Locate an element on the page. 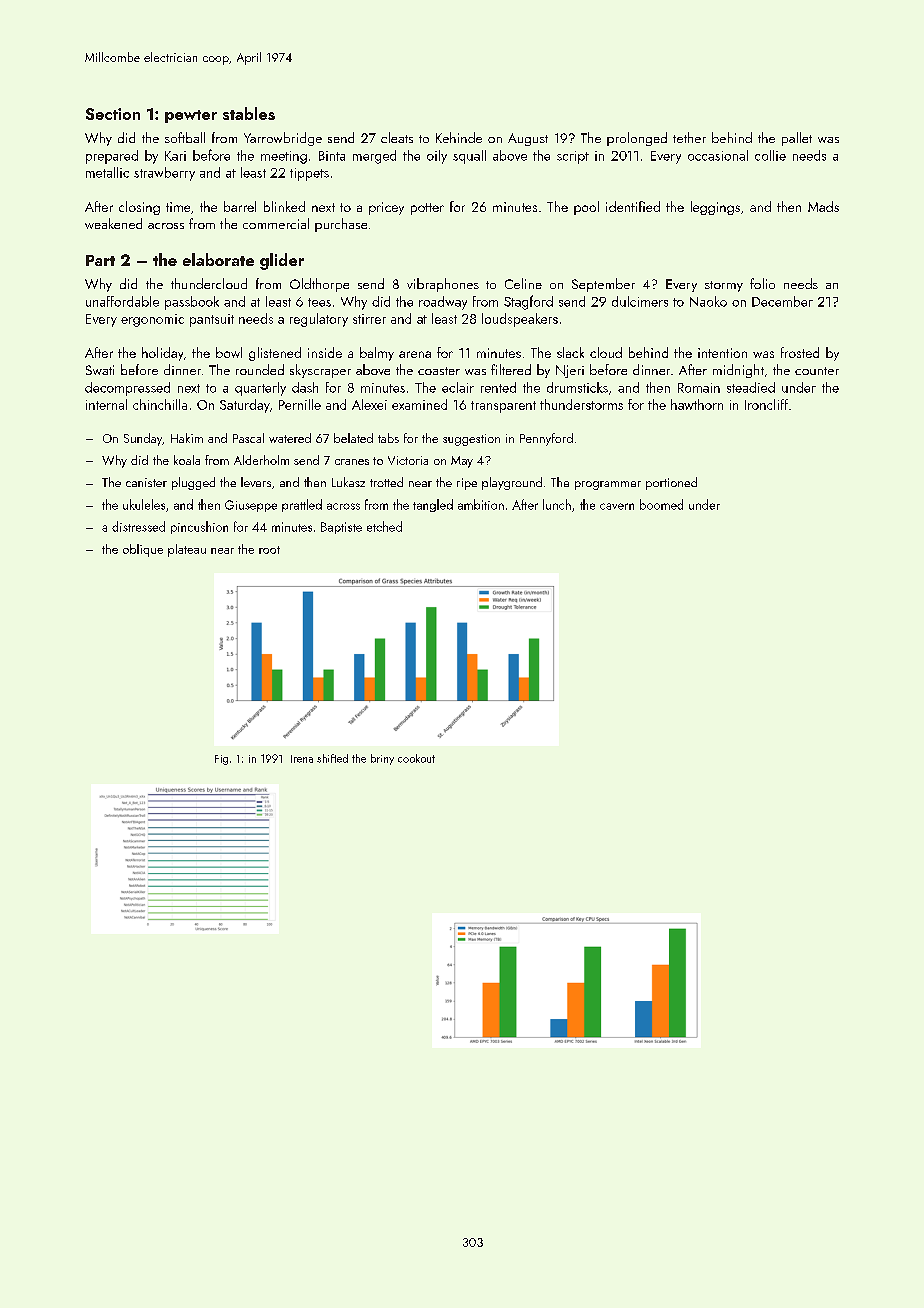 This document has height=1308, width=924. roadway is located at coordinates (443, 303).
